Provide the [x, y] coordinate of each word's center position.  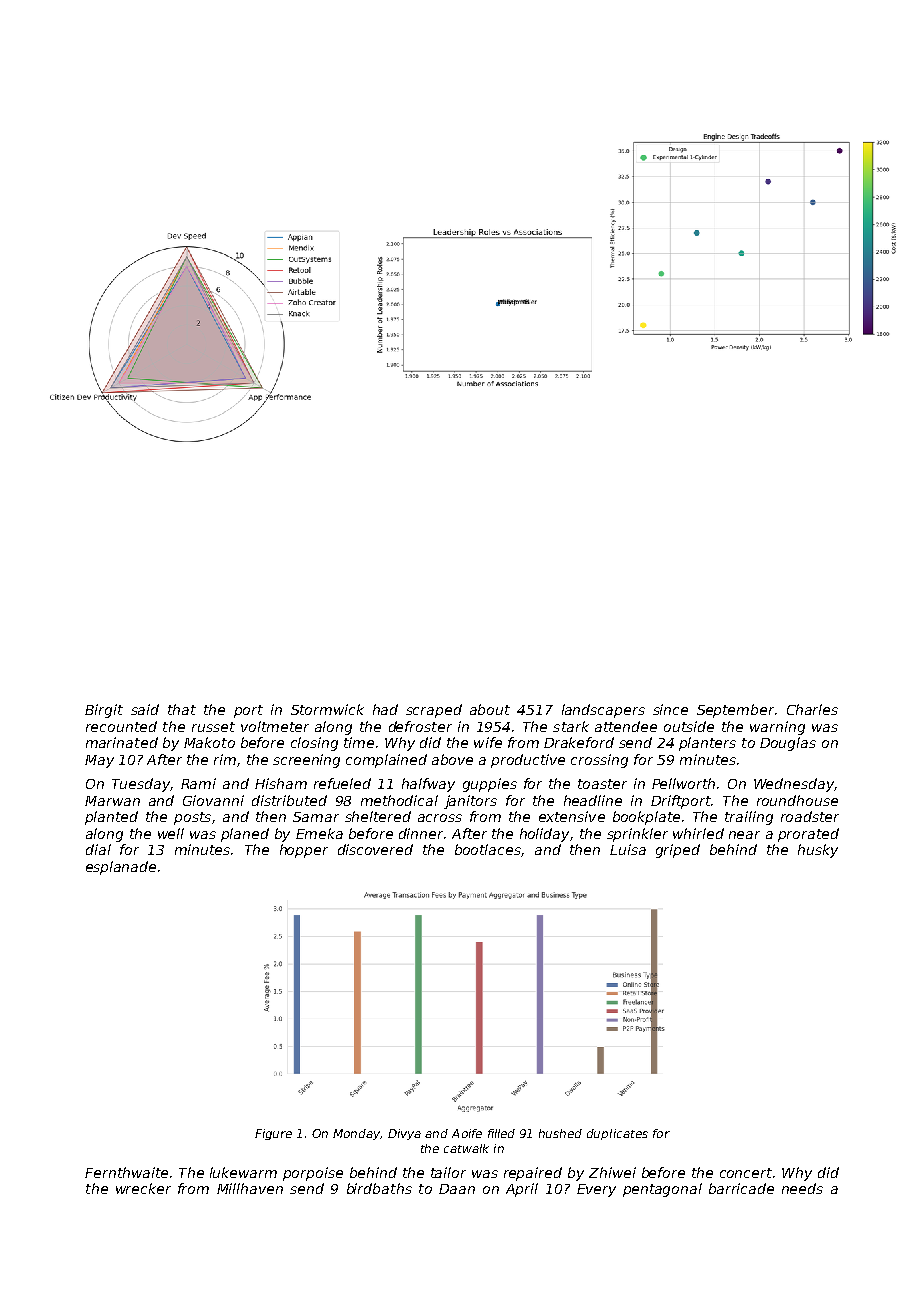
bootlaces [488, 849]
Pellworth [683, 783]
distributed [289, 800]
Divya [404, 1134]
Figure [273, 1134]
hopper [304, 851]
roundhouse [797, 800]
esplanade [121, 868]
